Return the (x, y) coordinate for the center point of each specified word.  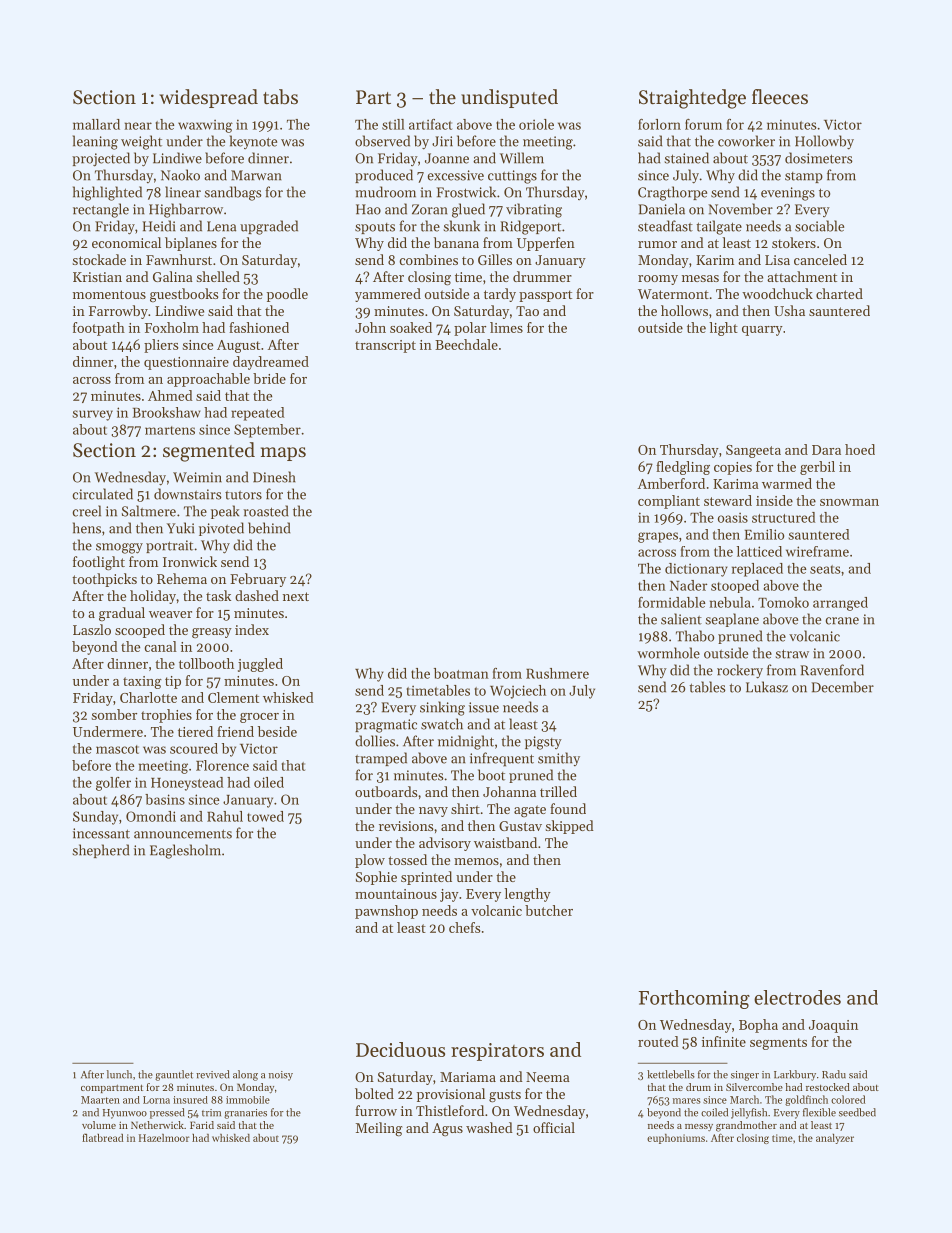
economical (126, 242)
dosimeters (819, 158)
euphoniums (676, 1139)
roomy (658, 280)
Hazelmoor (164, 1138)
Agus (447, 1130)
